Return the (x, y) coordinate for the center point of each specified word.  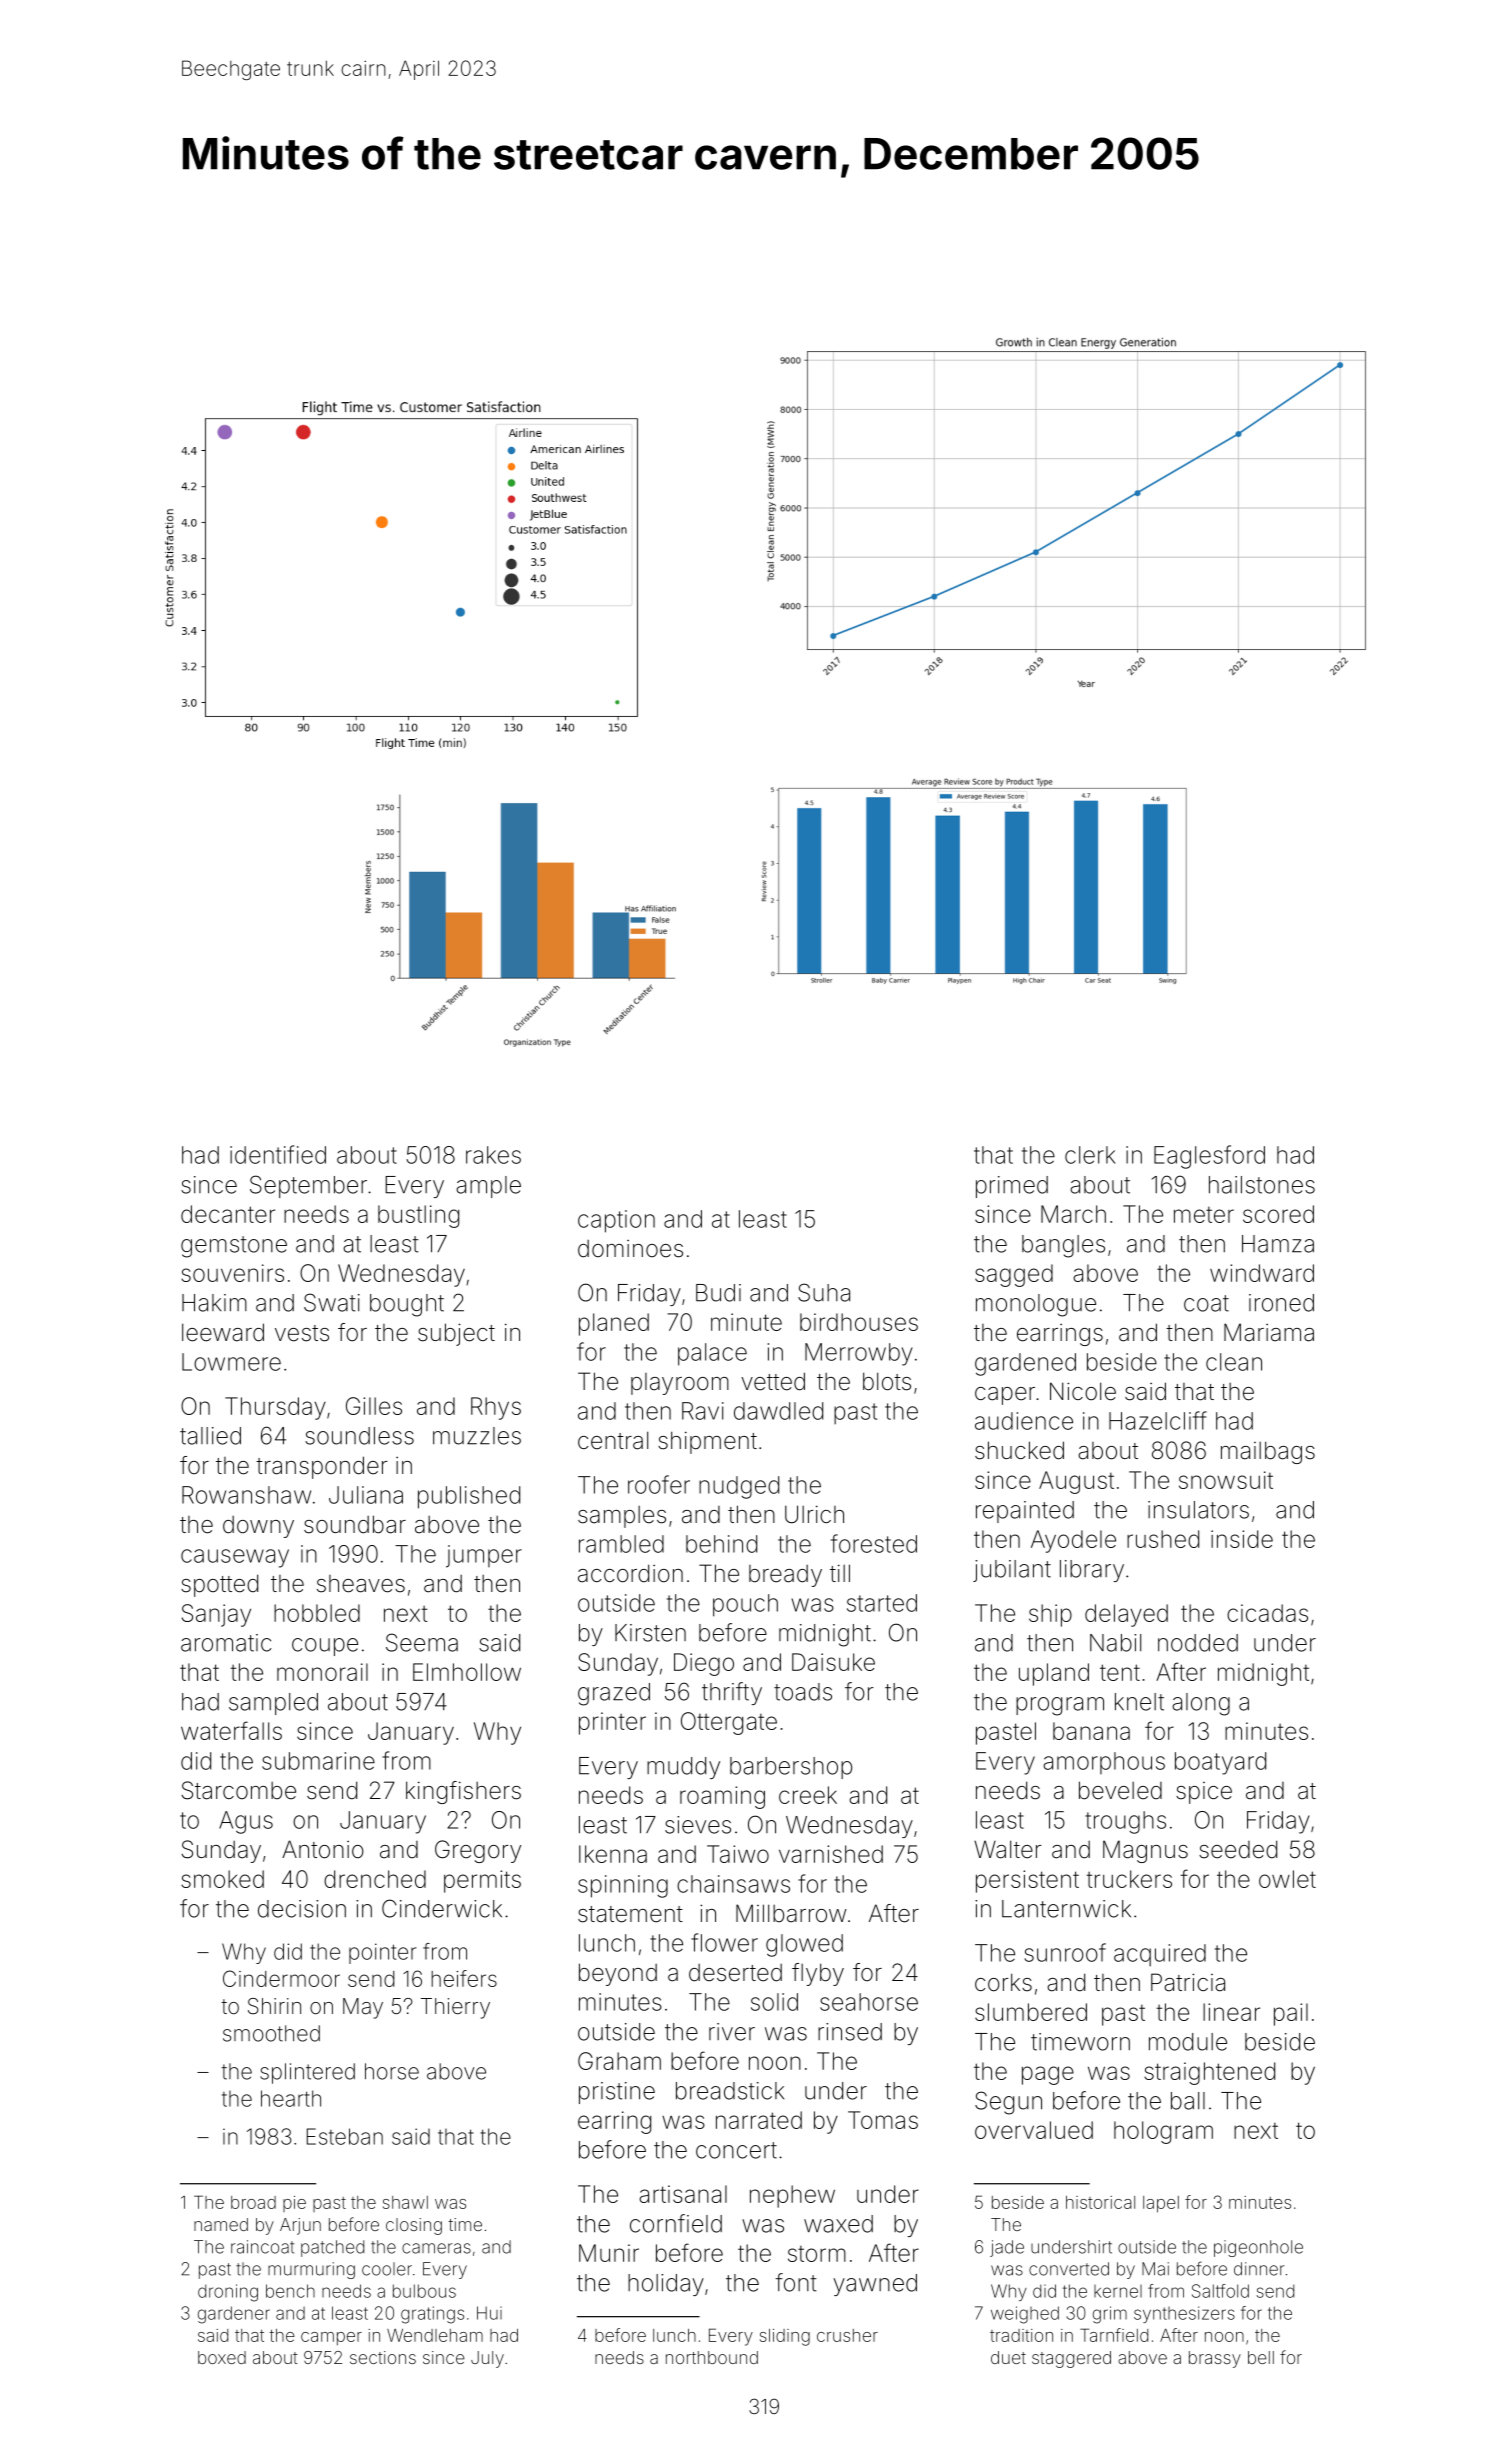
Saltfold (1220, 2291)
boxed (222, 2357)
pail (1291, 2014)
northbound (712, 2357)
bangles (1063, 1246)
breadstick (730, 2091)
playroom (680, 1384)
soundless (359, 1436)
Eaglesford (1209, 1157)
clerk (1090, 1155)
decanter (228, 1214)
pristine (617, 2093)
